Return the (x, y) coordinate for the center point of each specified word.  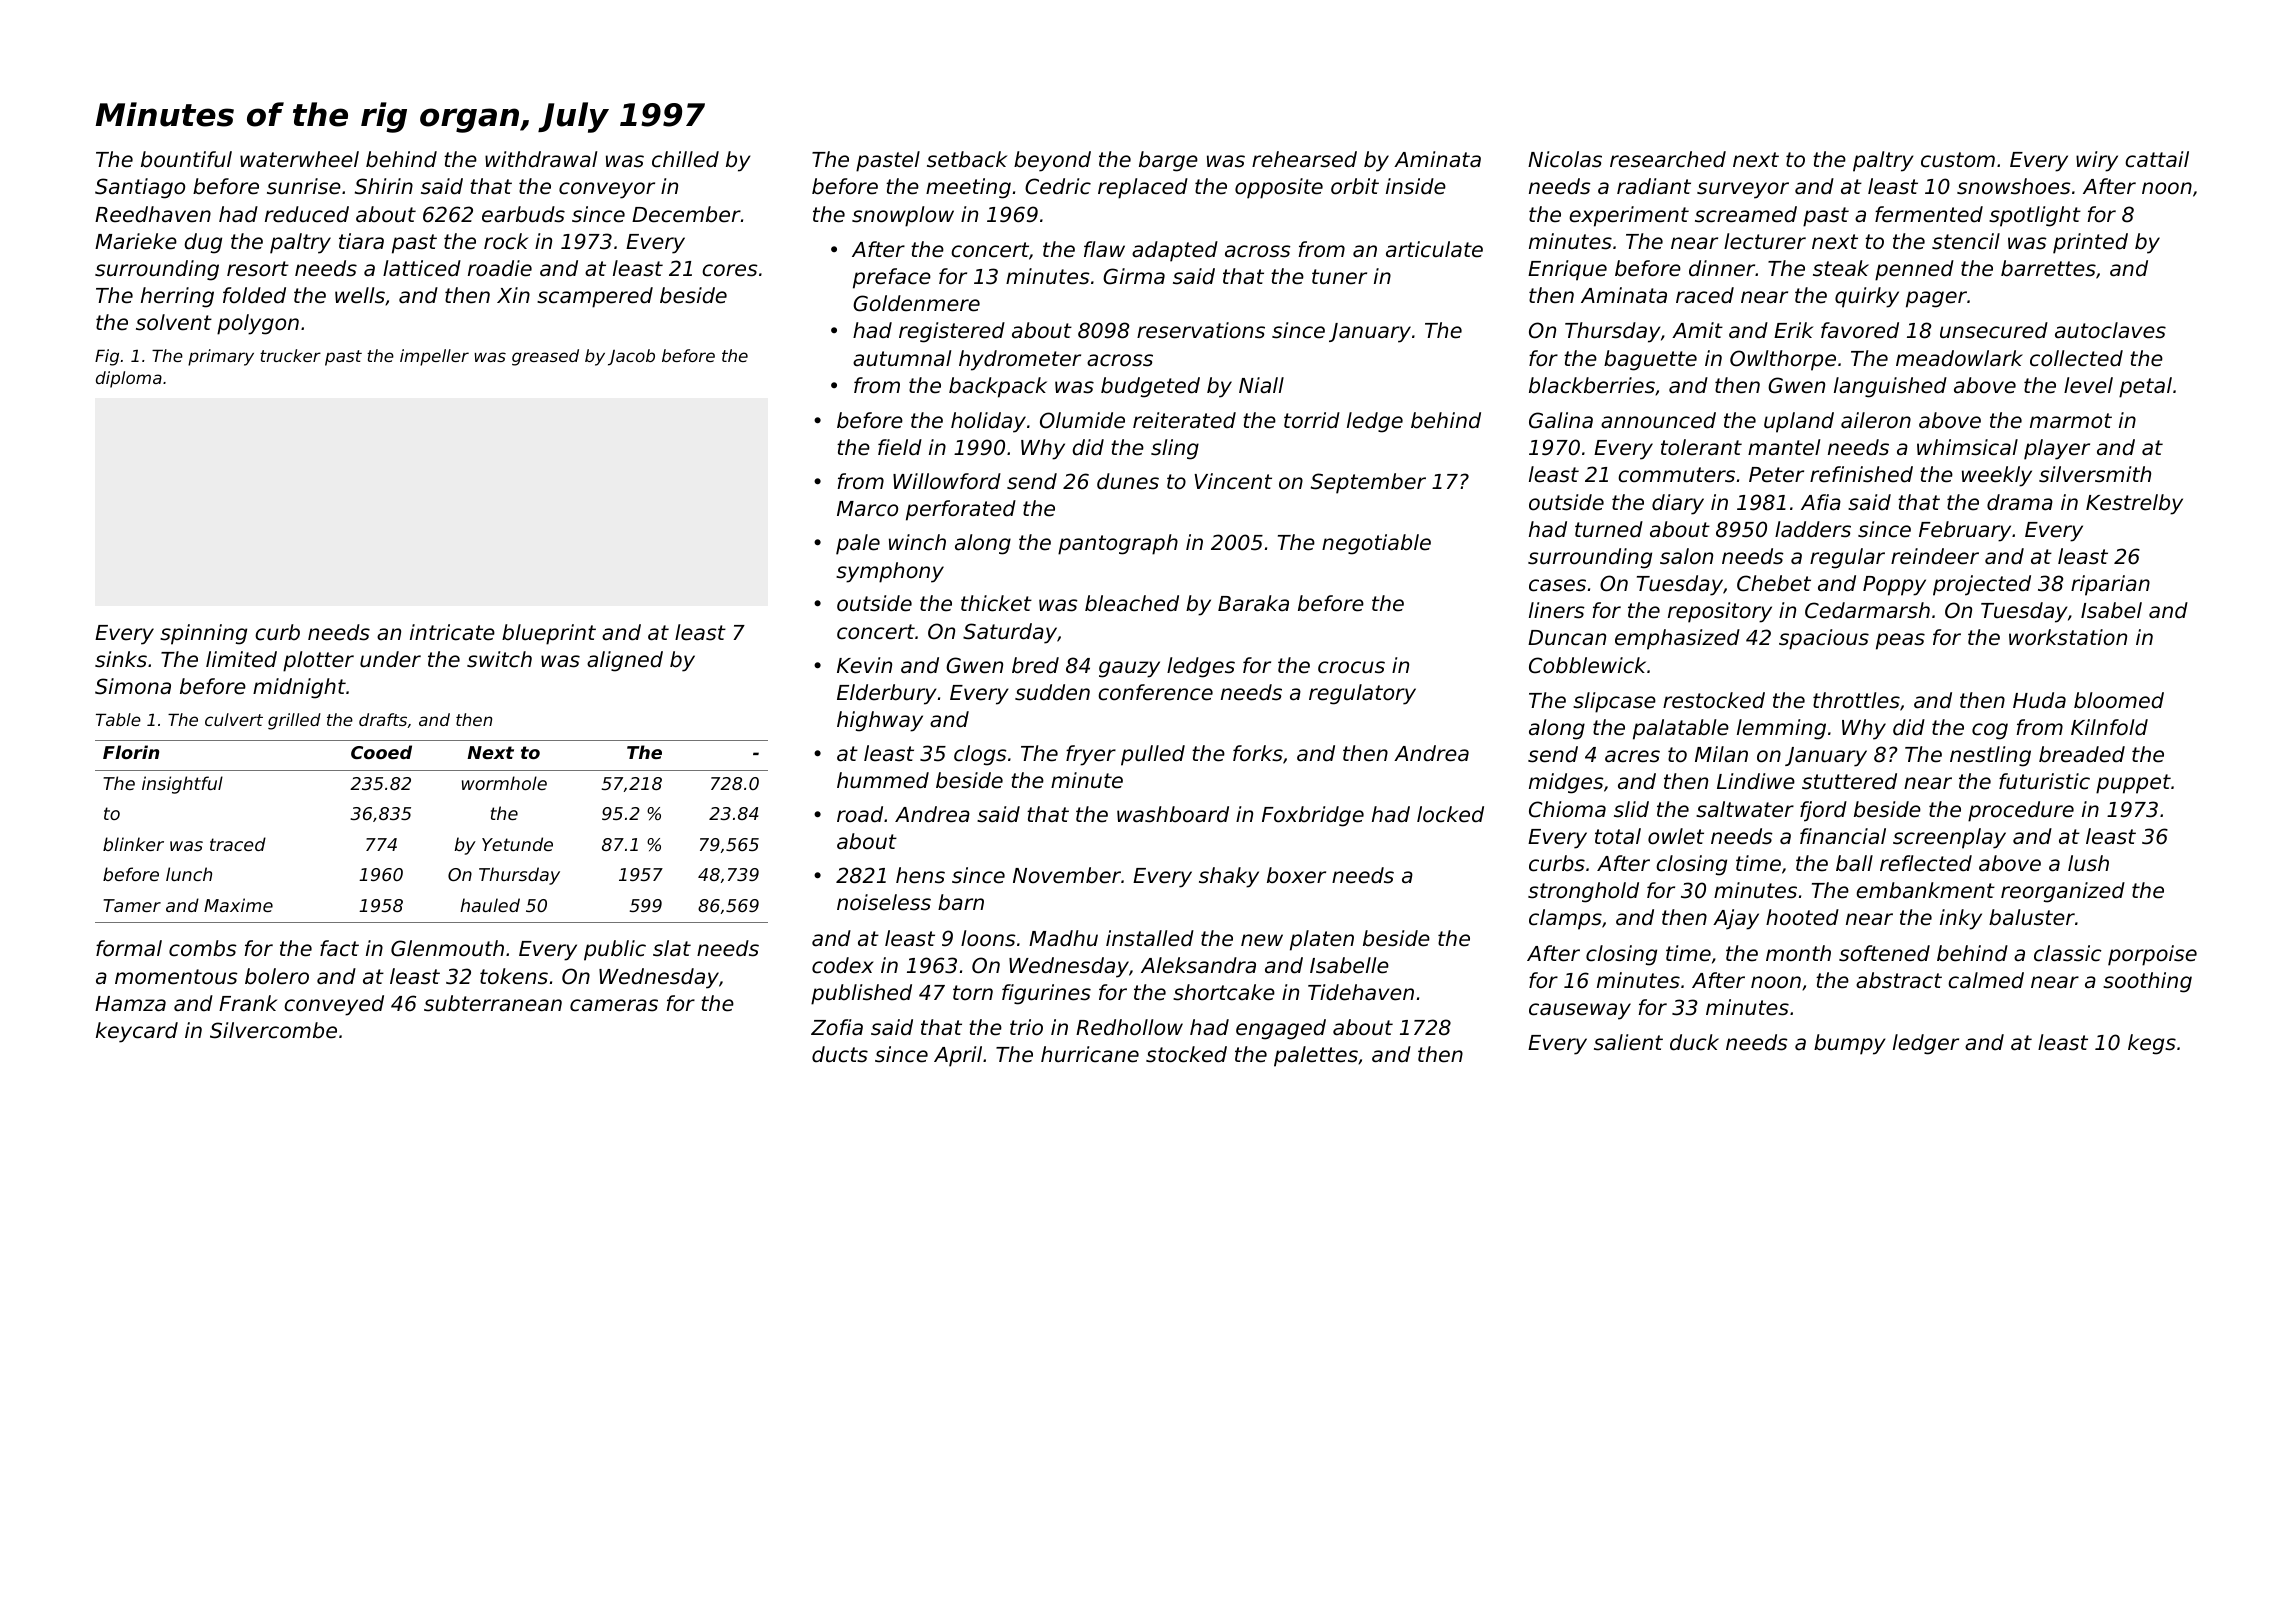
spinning (203, 634)
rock (506, 241)
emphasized (1677, 639)
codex (843, 965)
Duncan (1567, 638)
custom (1958, 160)
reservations (1201, 330)
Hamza (130, 1004)
